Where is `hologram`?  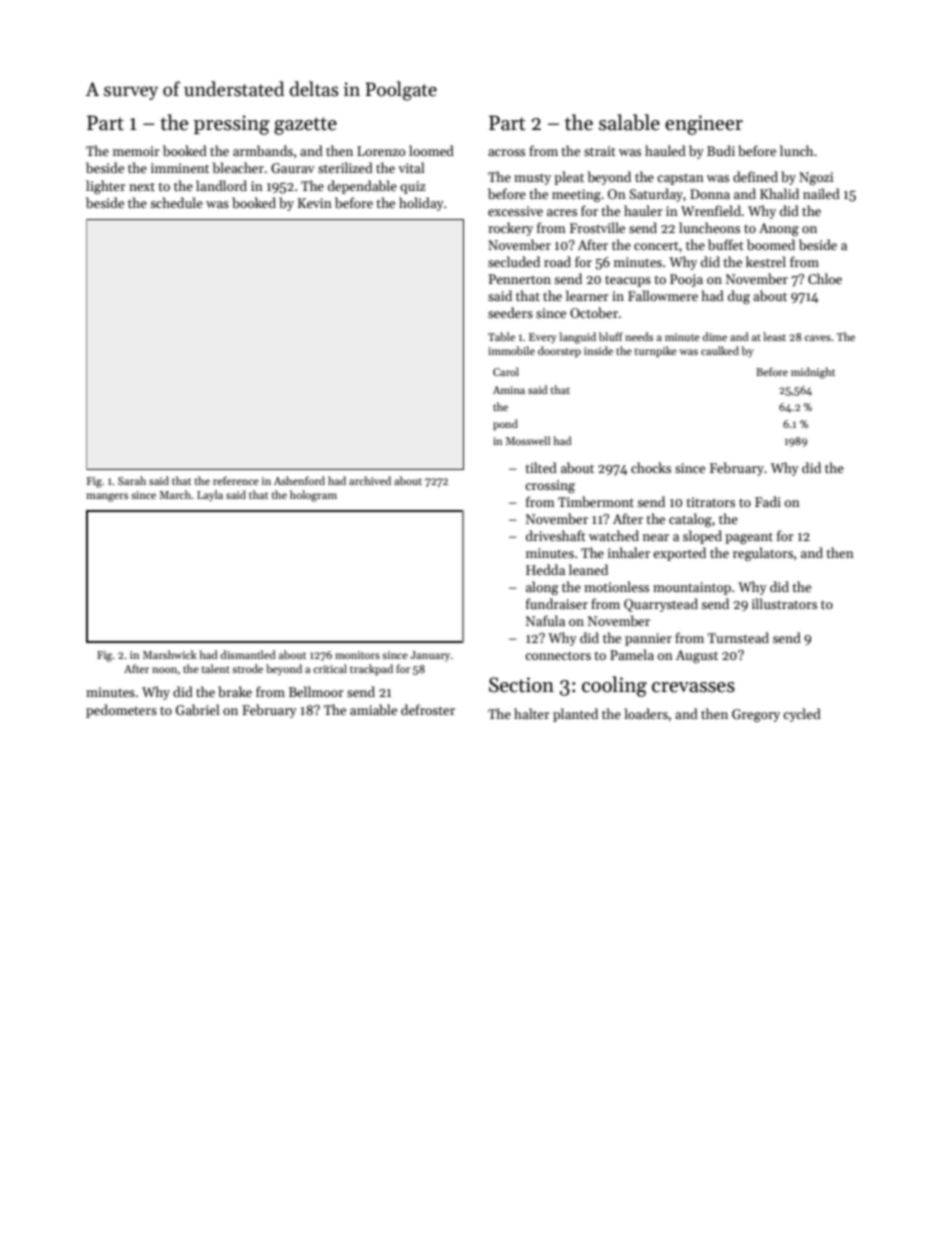 hologram is located at coordinates (313, 496).
